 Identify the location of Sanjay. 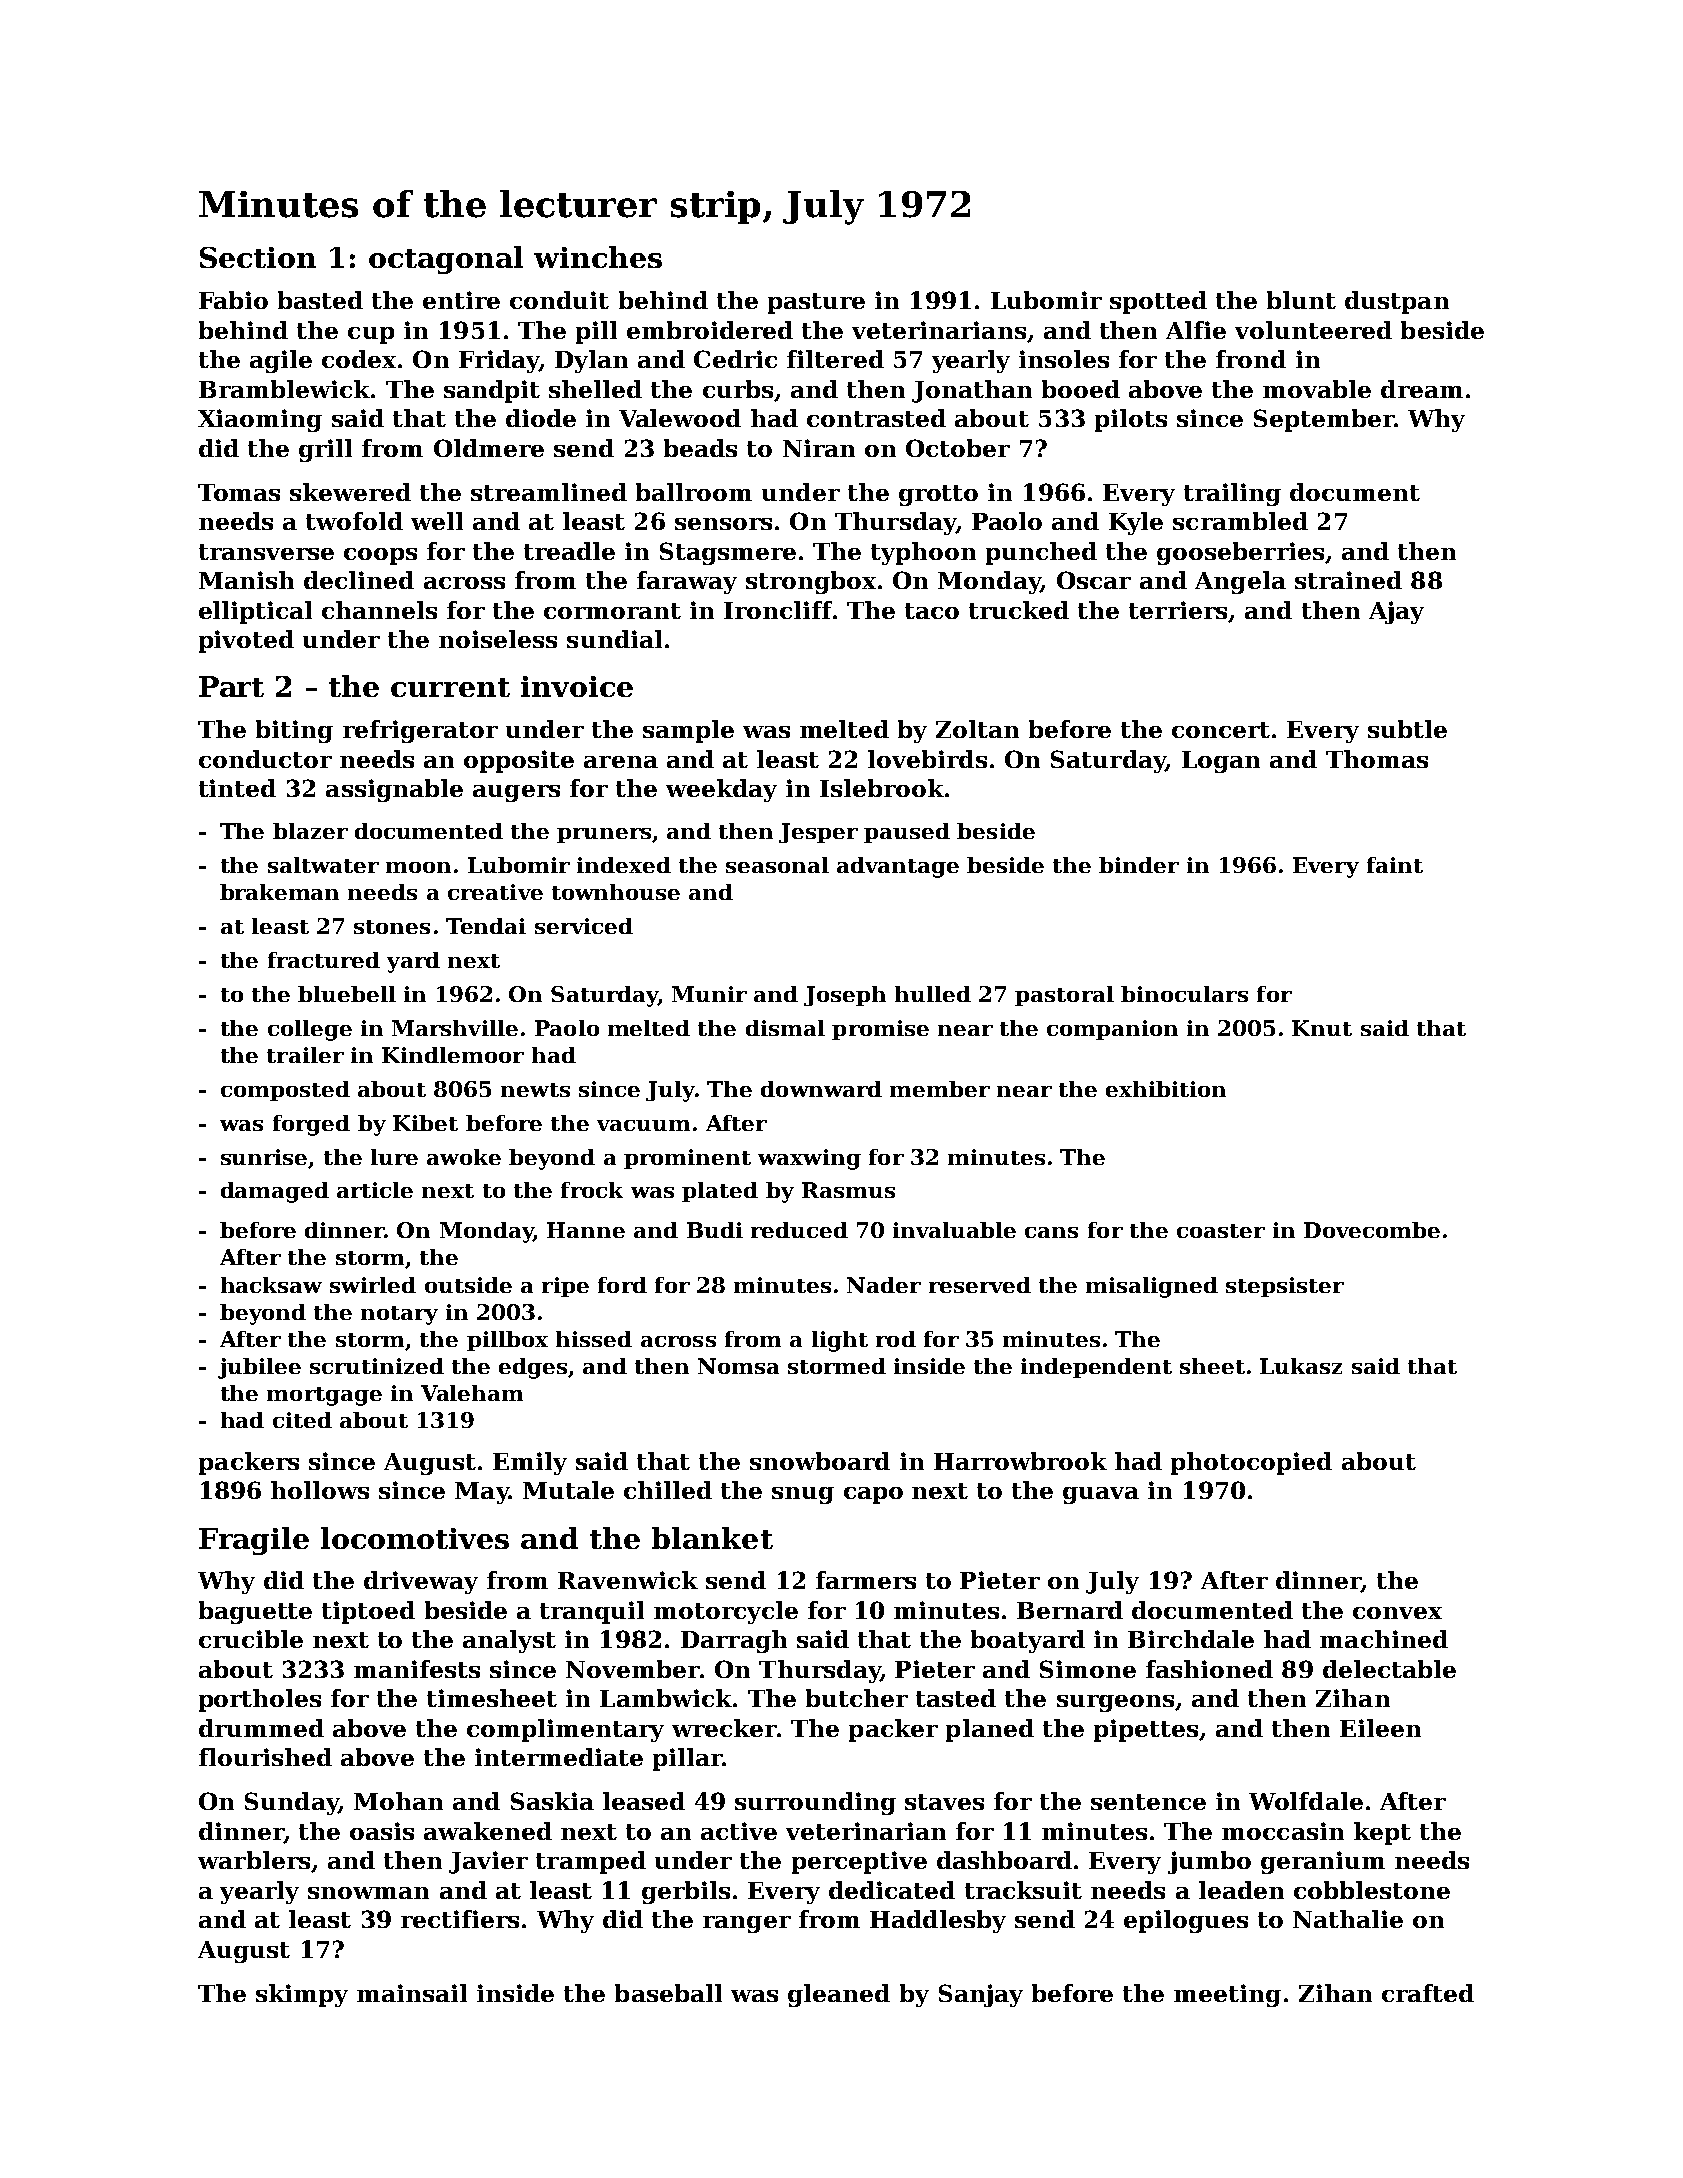
(981, 1995).
